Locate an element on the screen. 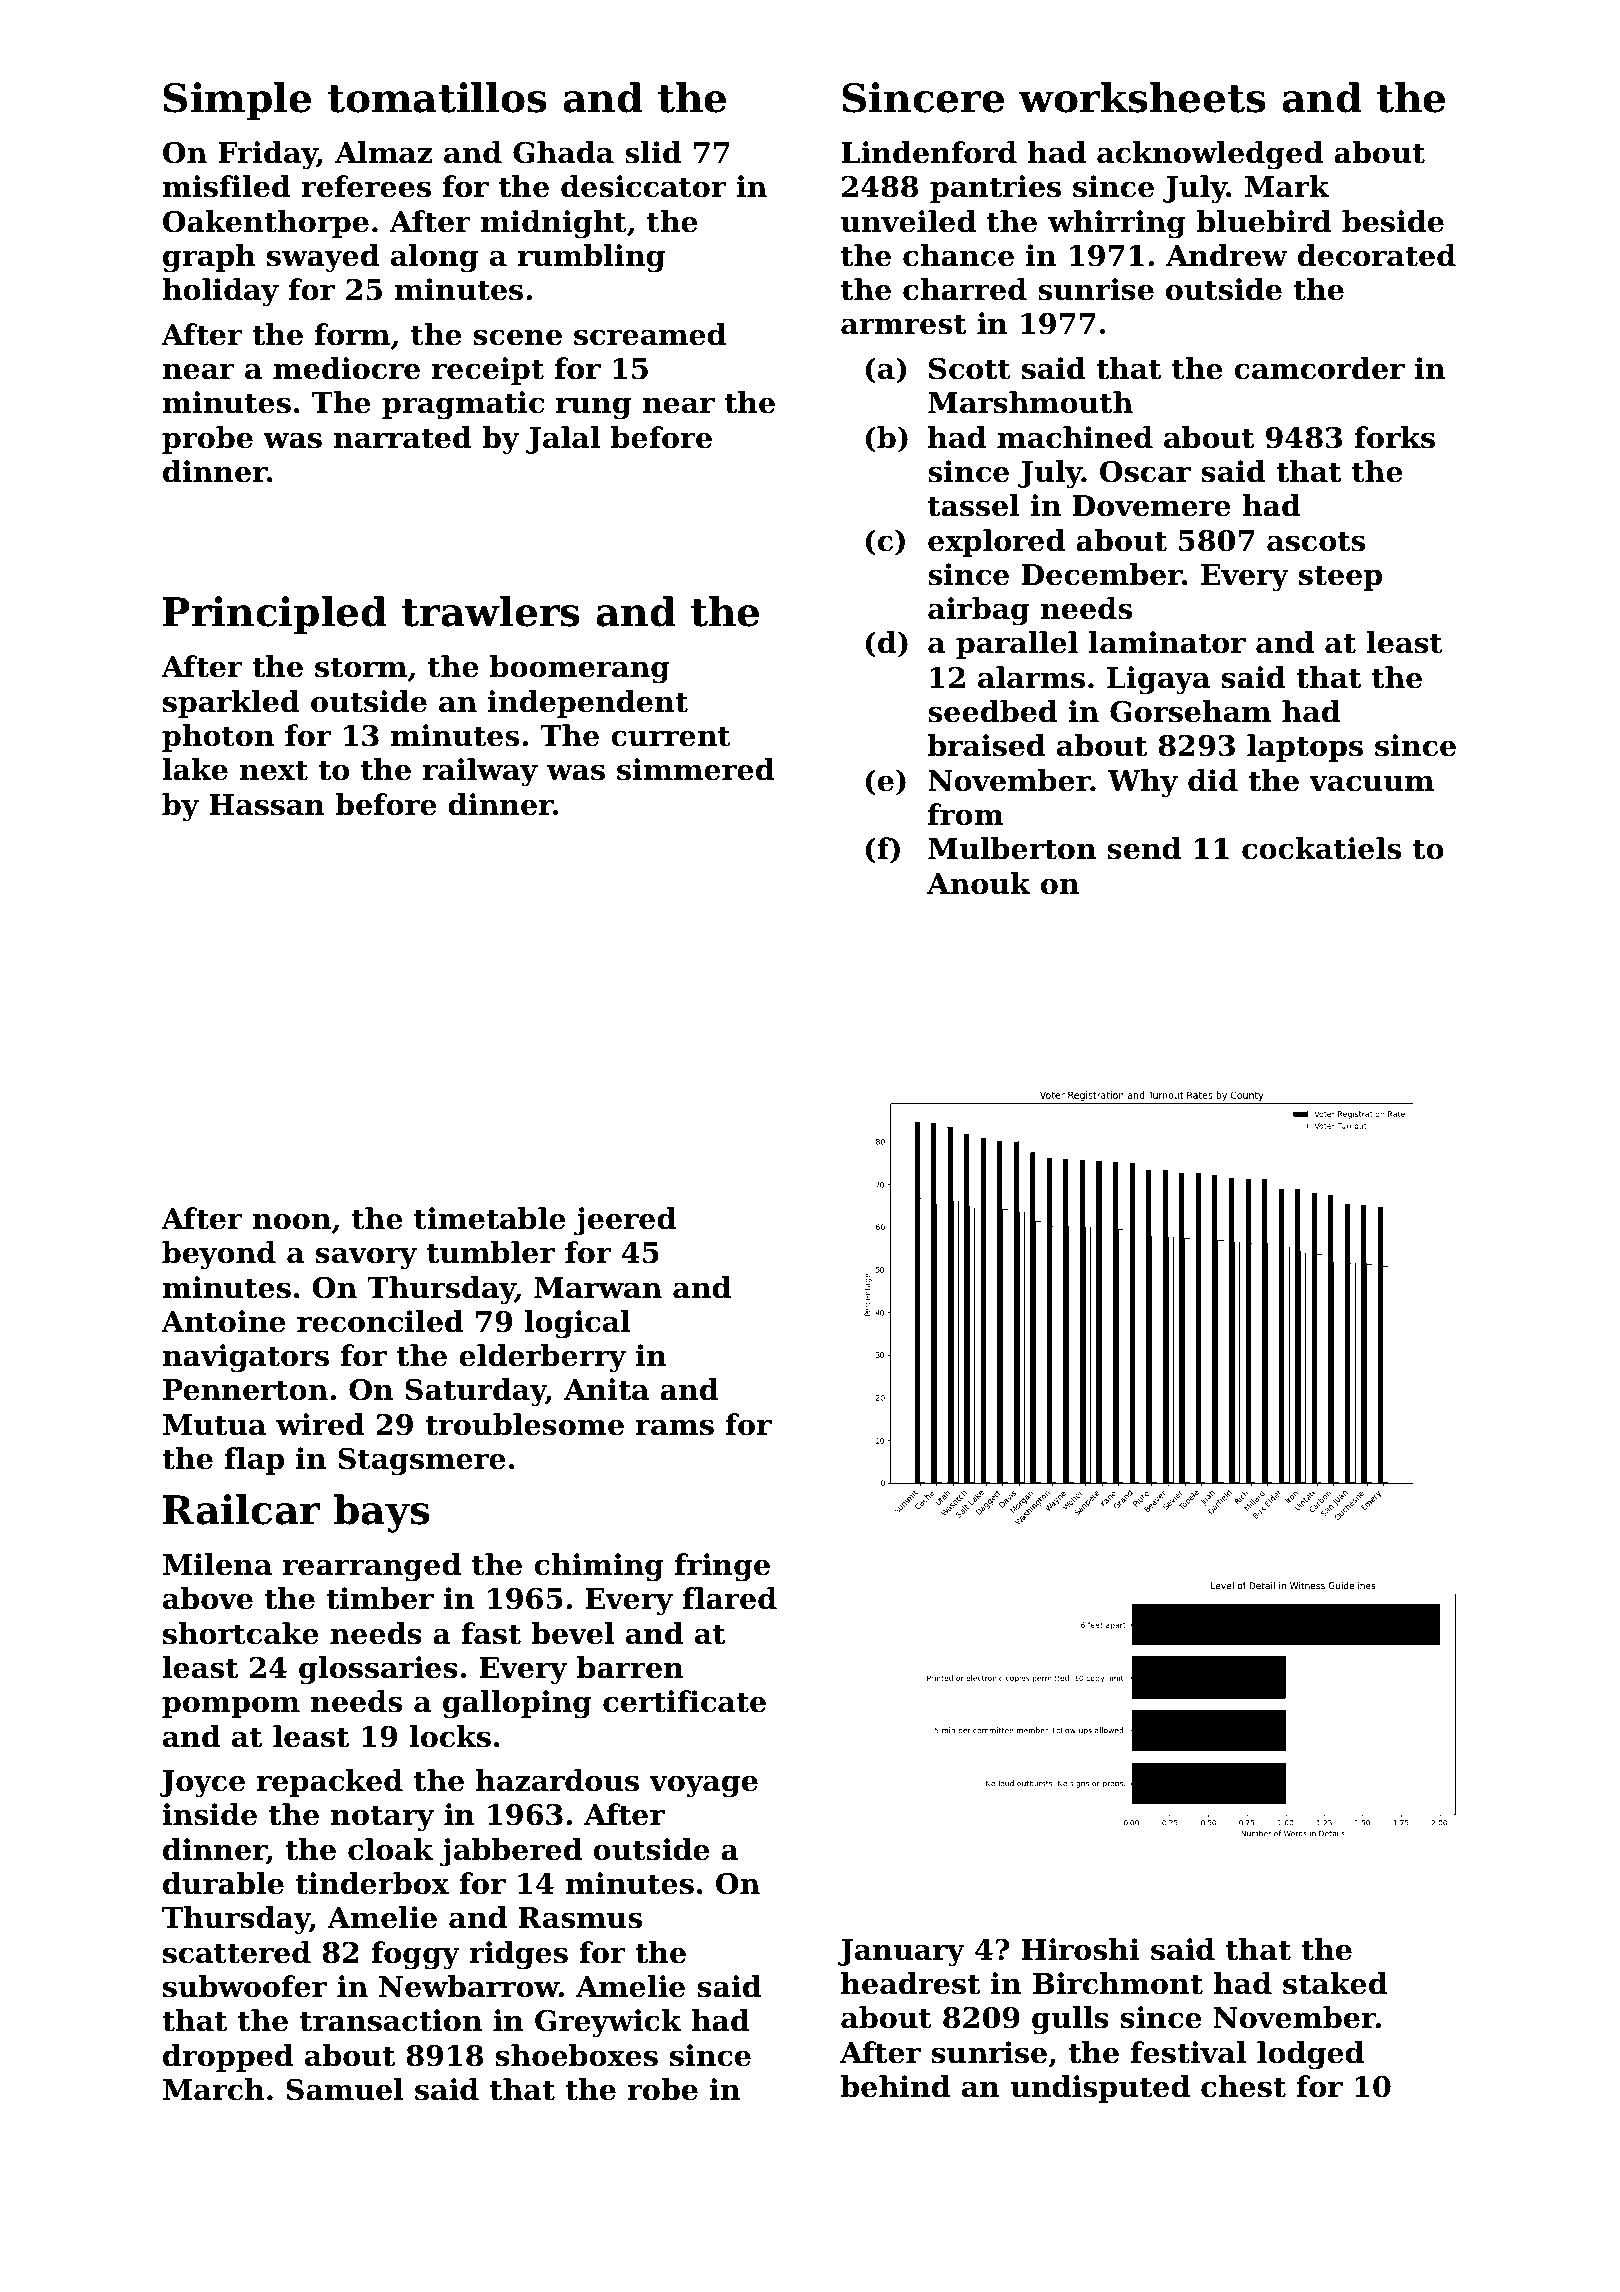 This screenshot has height=2292, width=1620. worksheets is located at coordinates (1142, 97).
